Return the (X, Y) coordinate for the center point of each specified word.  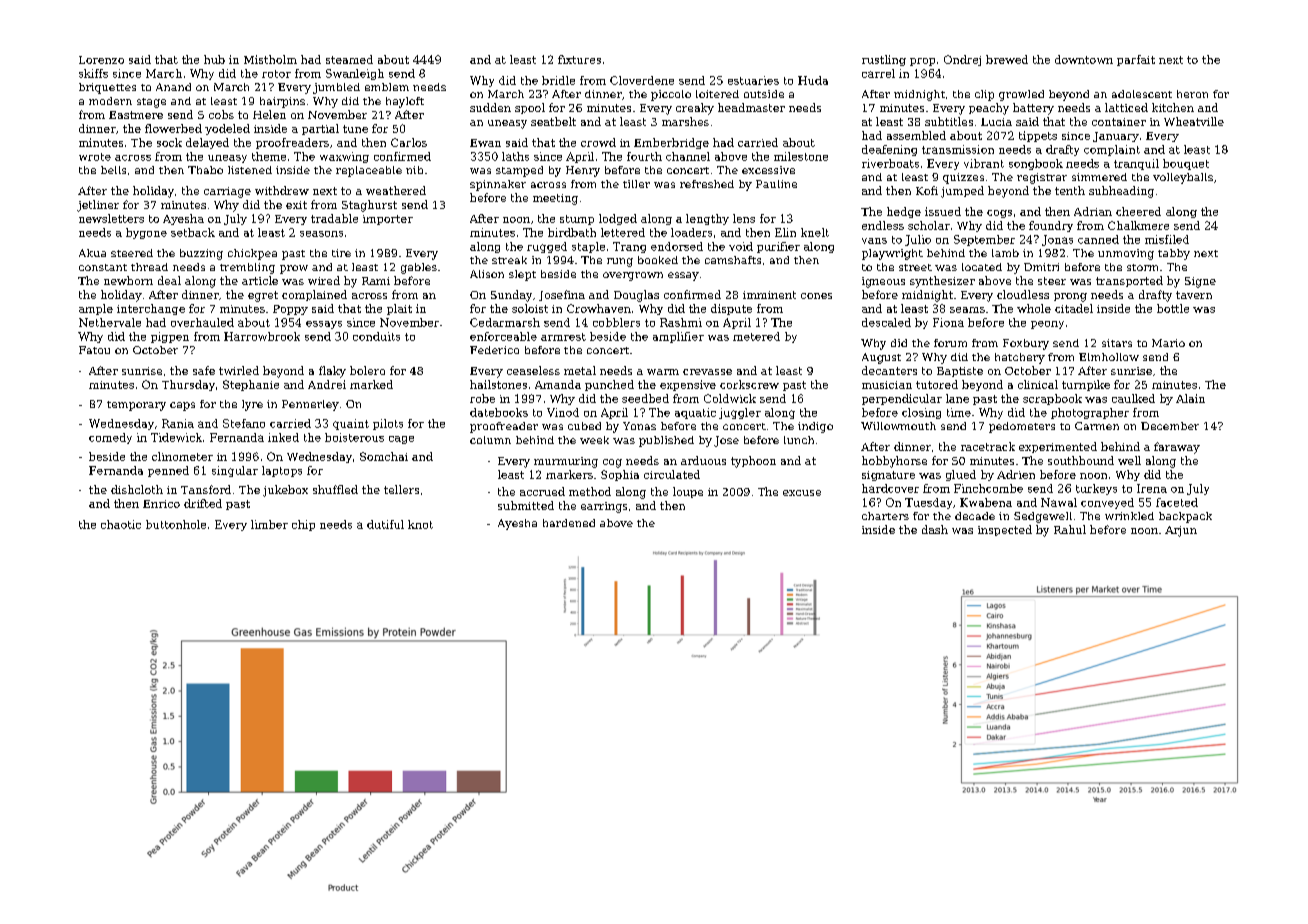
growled (1021, 95)
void (741, 246)
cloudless (1023, 294)
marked (371, 384)
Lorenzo (101, 60)
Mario (1168, 343)
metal (580, 370)
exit (296, 205)
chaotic (121, 524)
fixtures (579, 59)
